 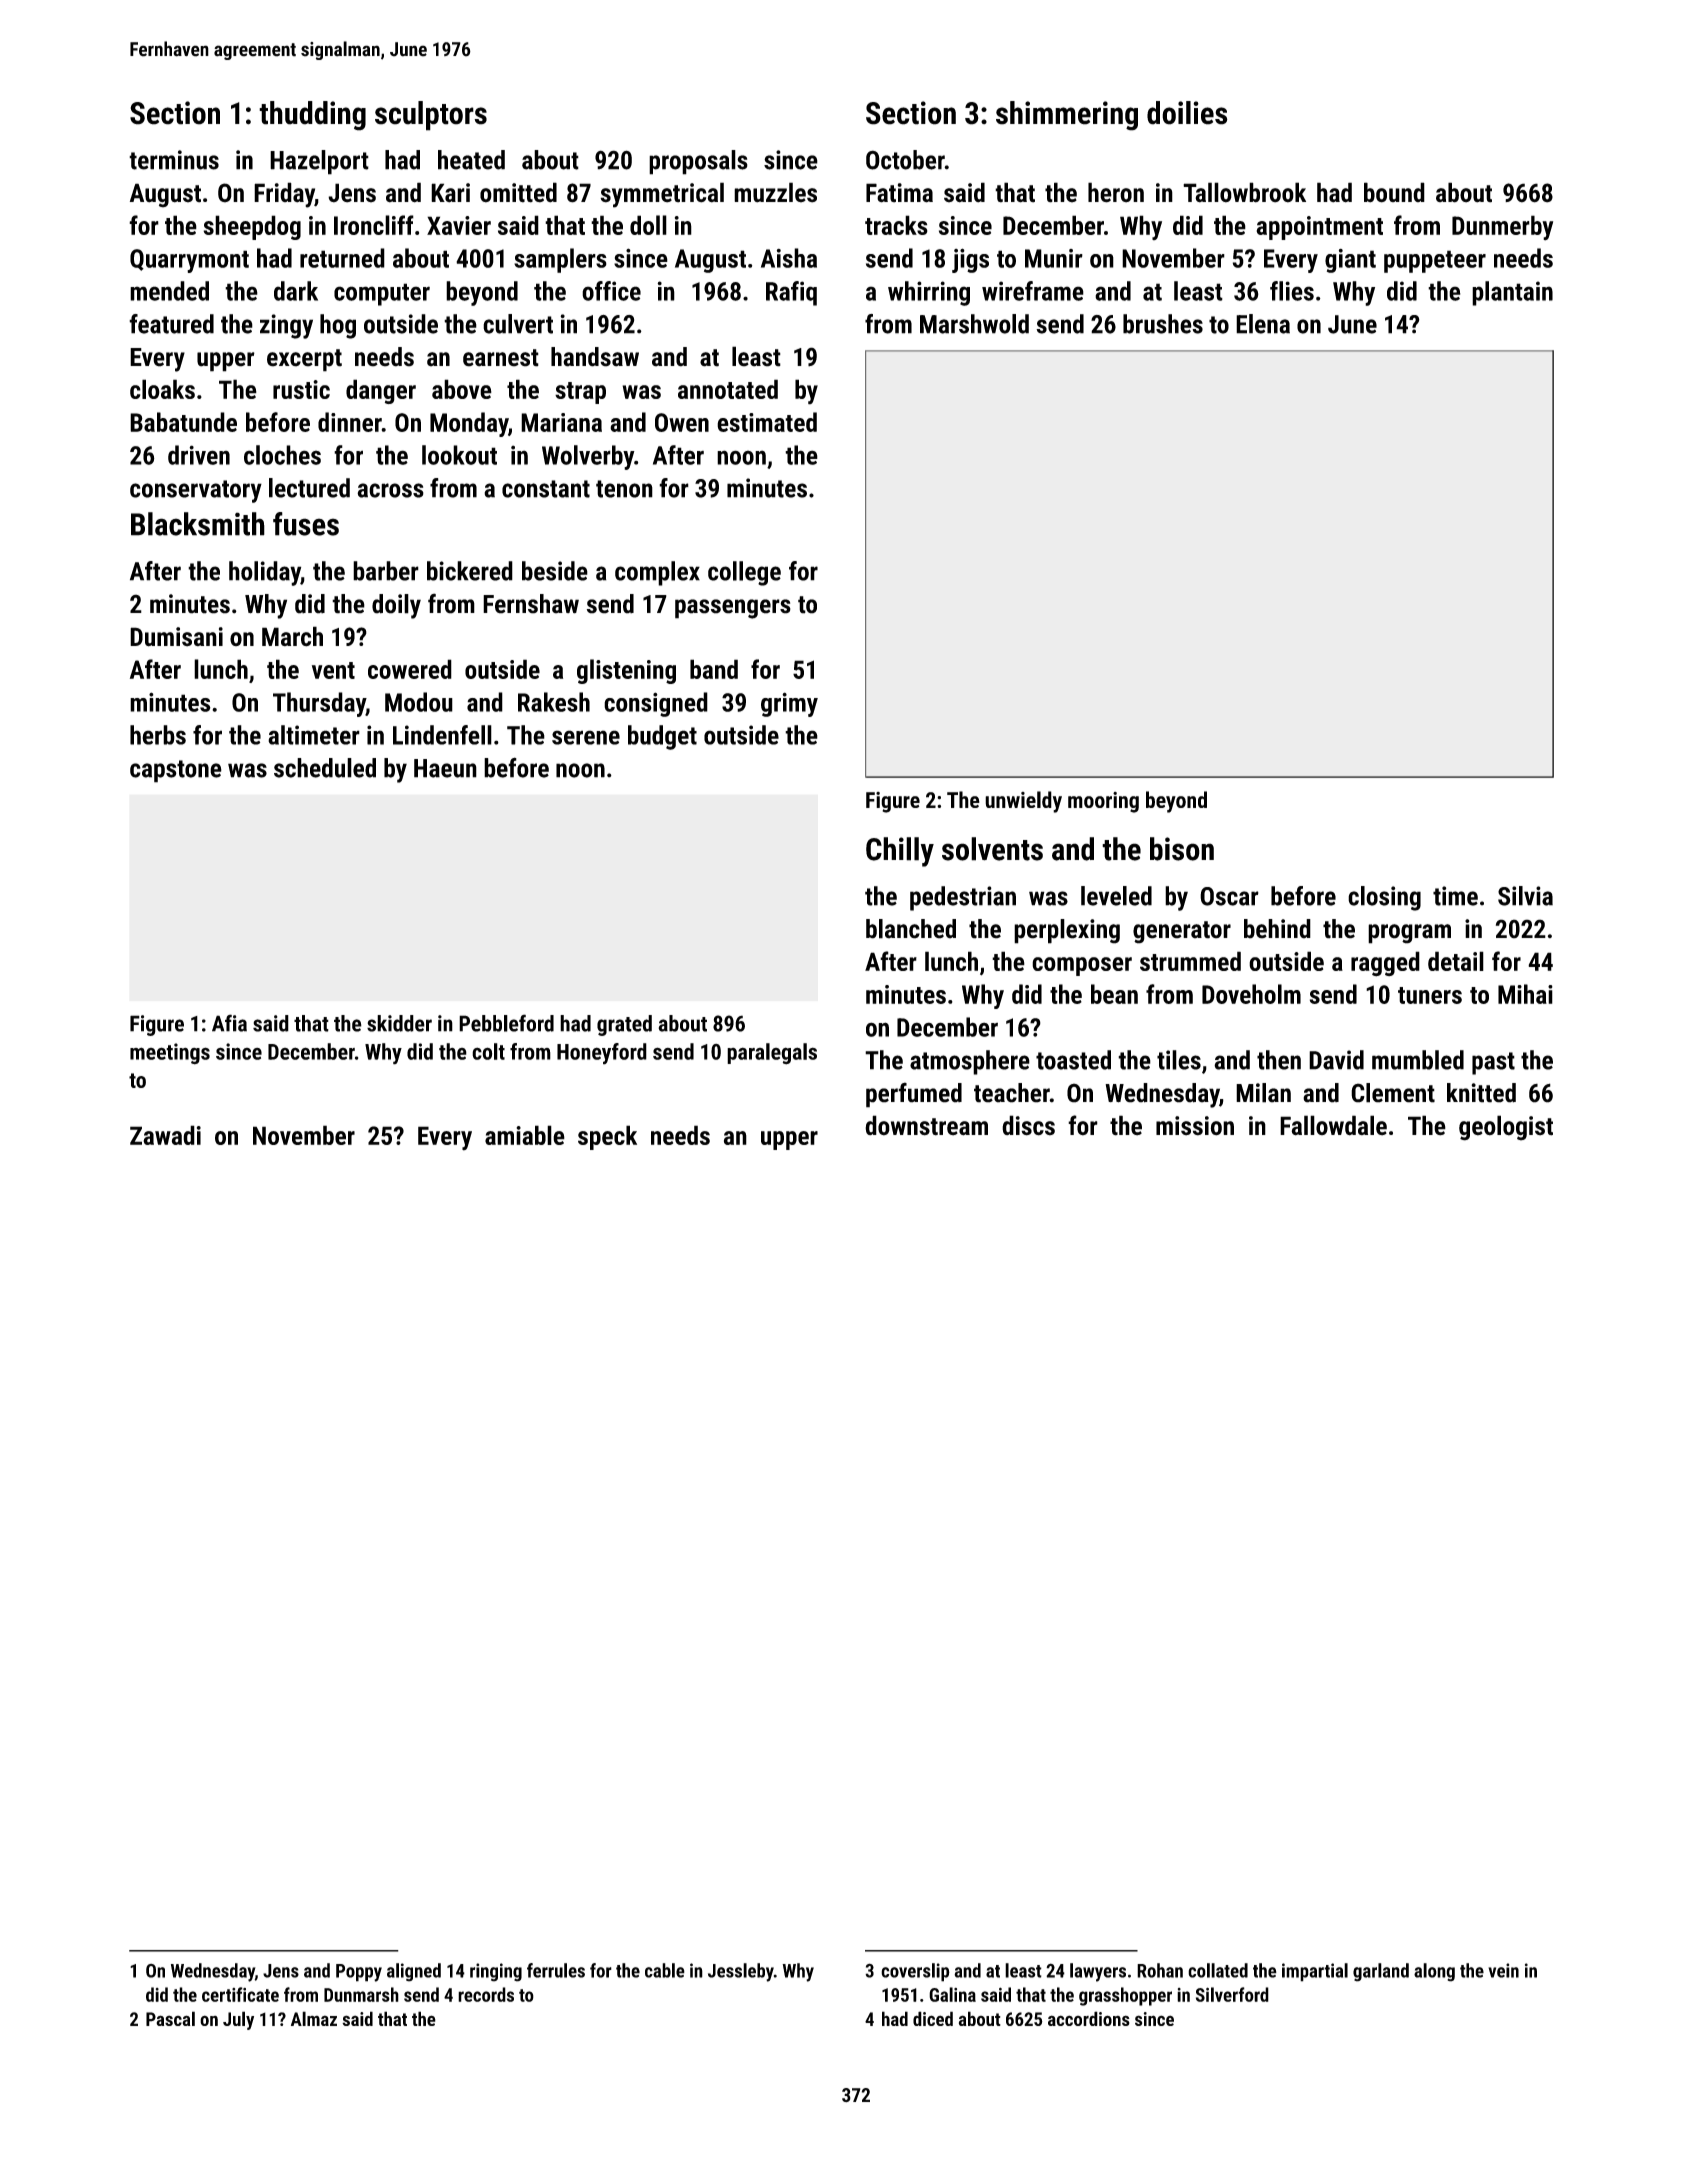 I want to click on Clement, so click(x=1393, y=1093).
